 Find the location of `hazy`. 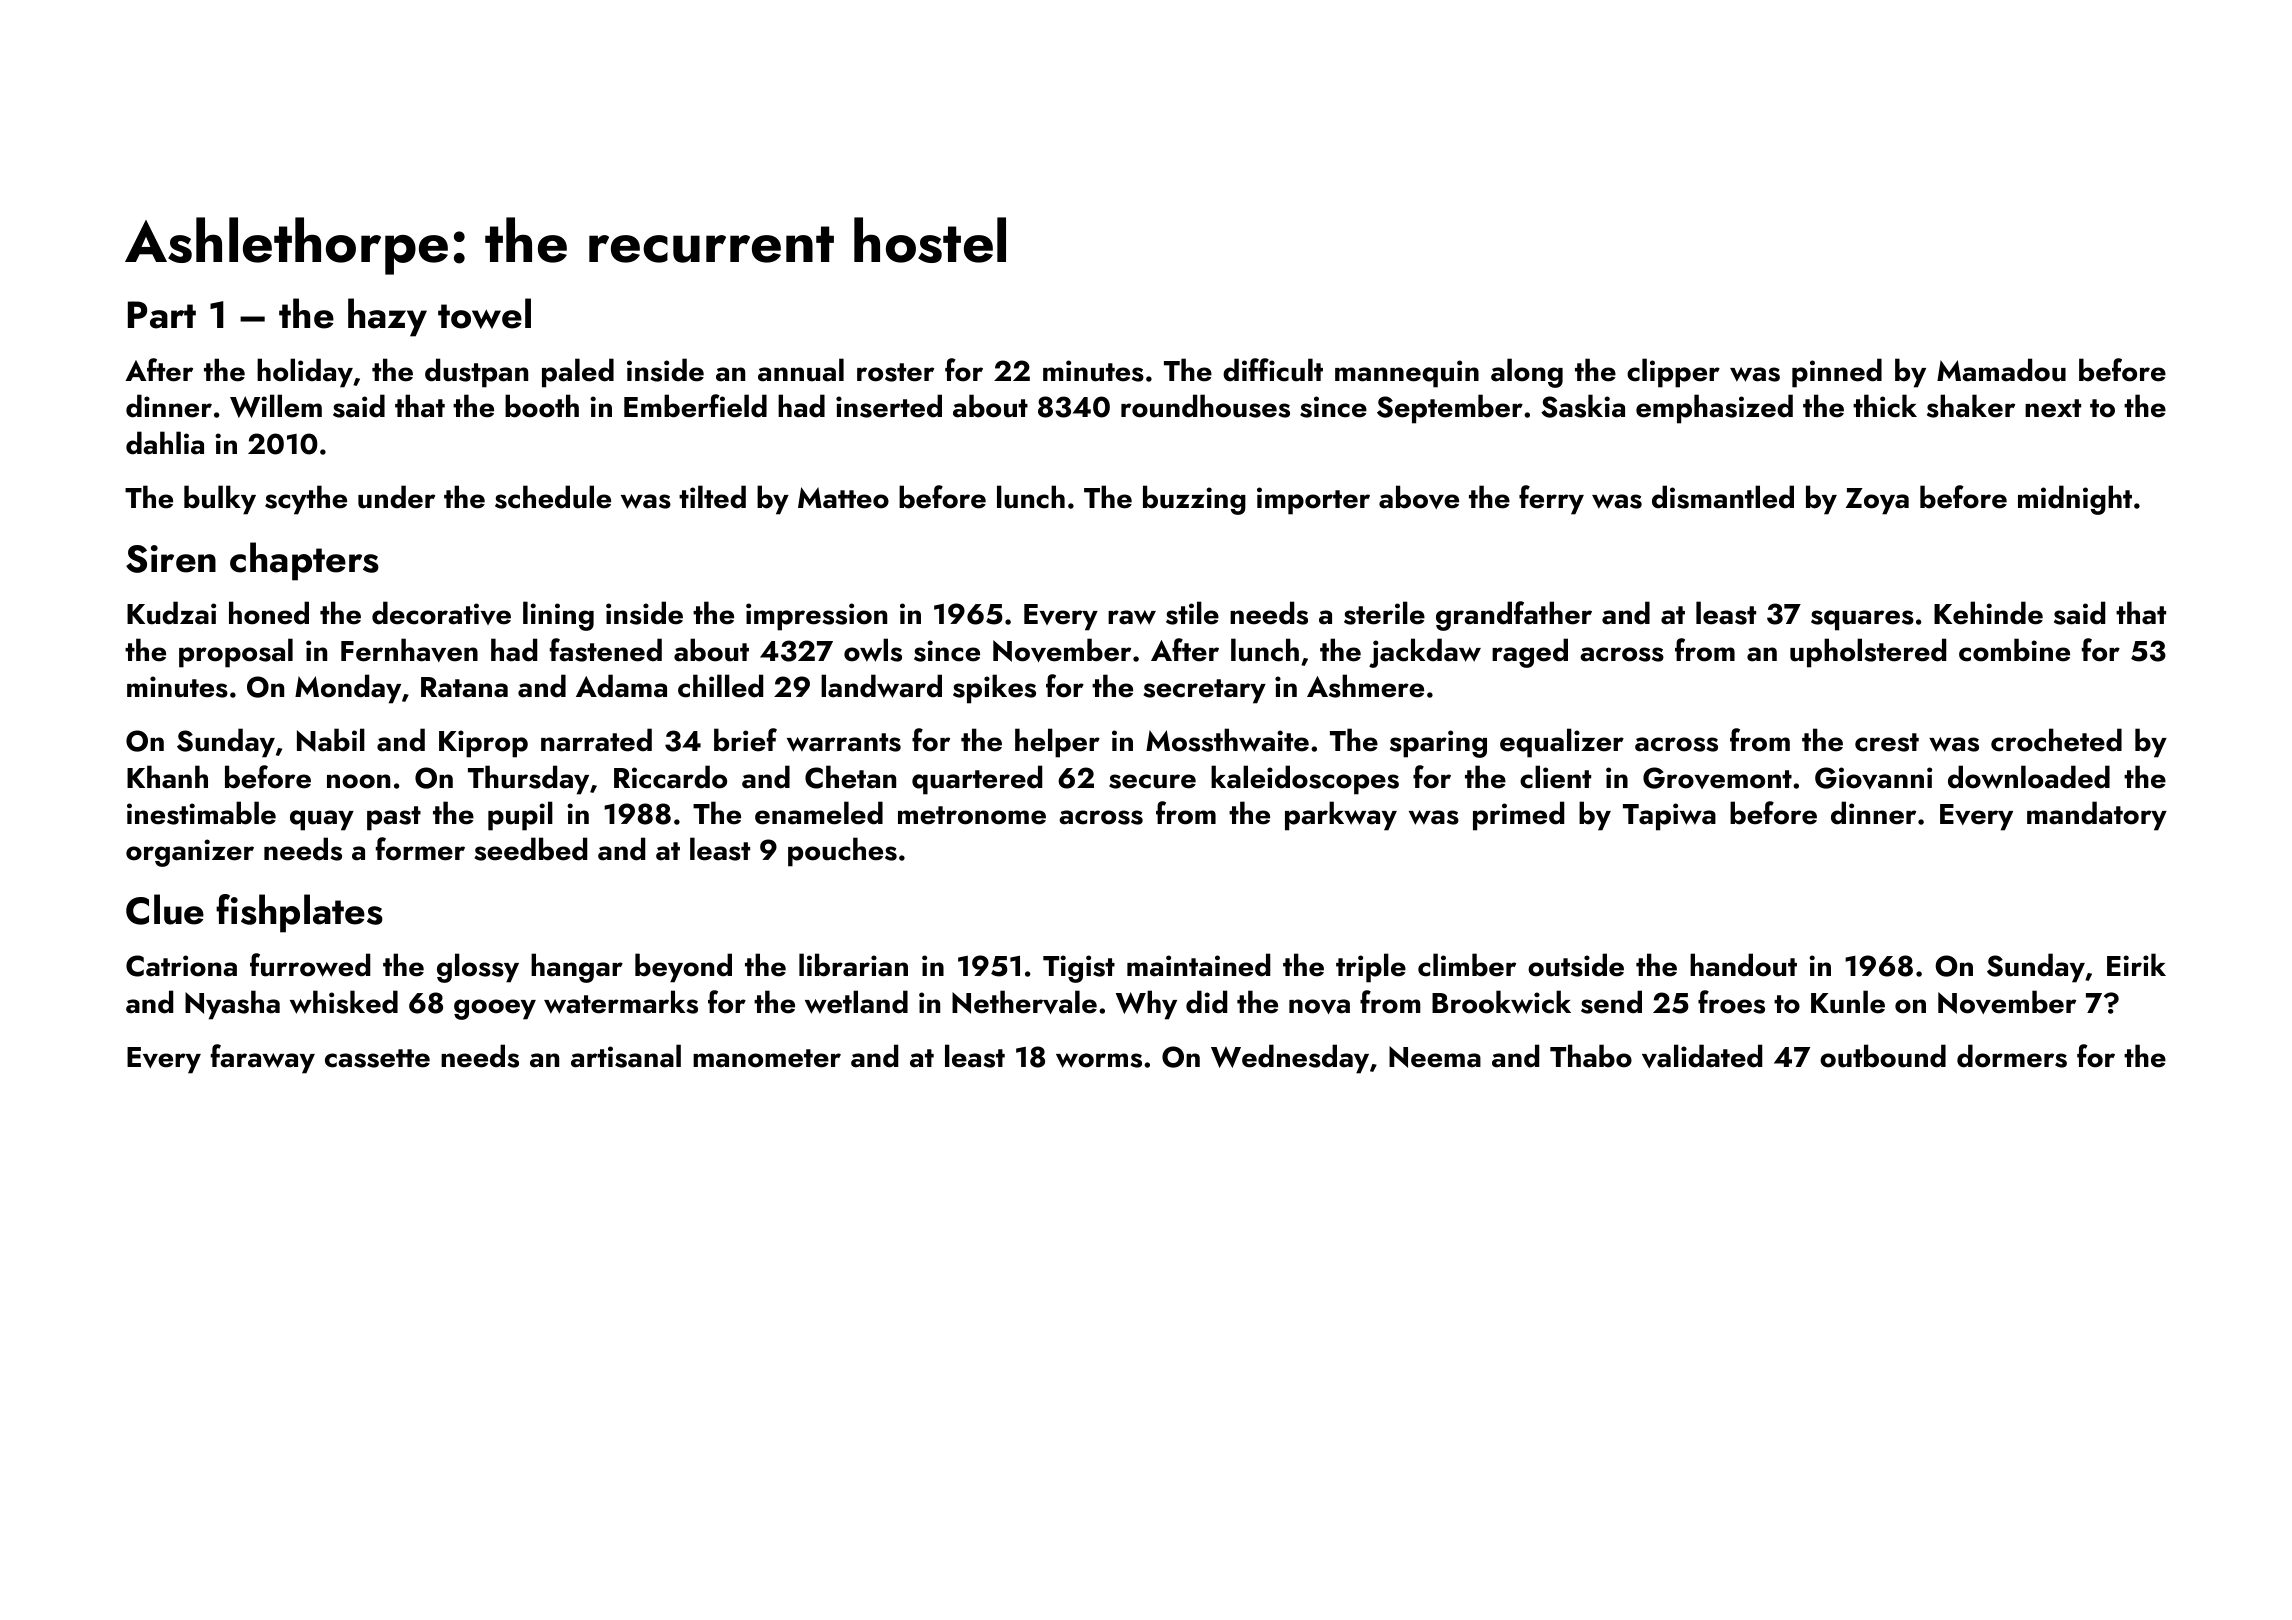

hazy is located at coordinates (387, 317).
